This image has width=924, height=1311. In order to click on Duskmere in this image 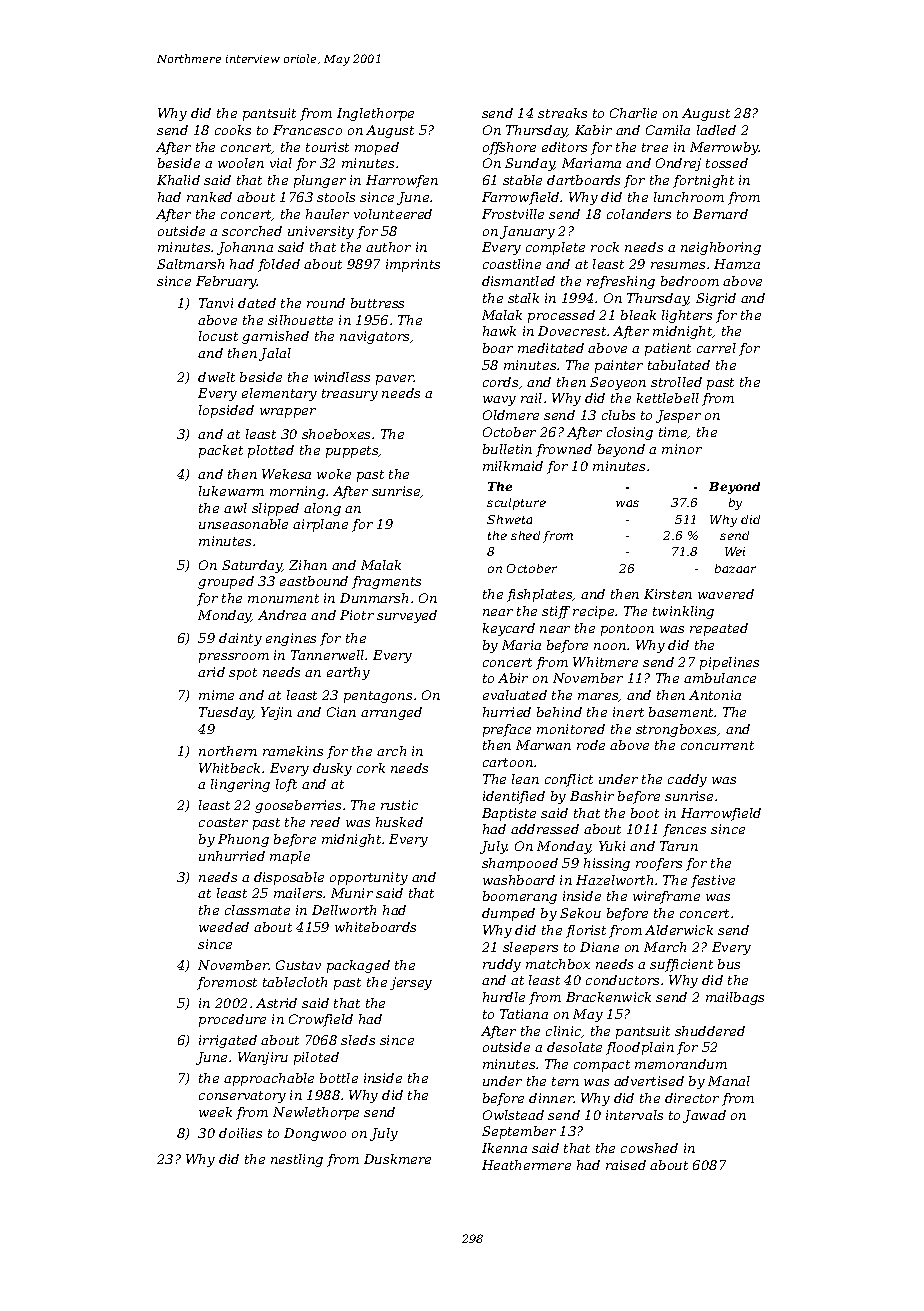, I will do `click(397, 1159)`.
